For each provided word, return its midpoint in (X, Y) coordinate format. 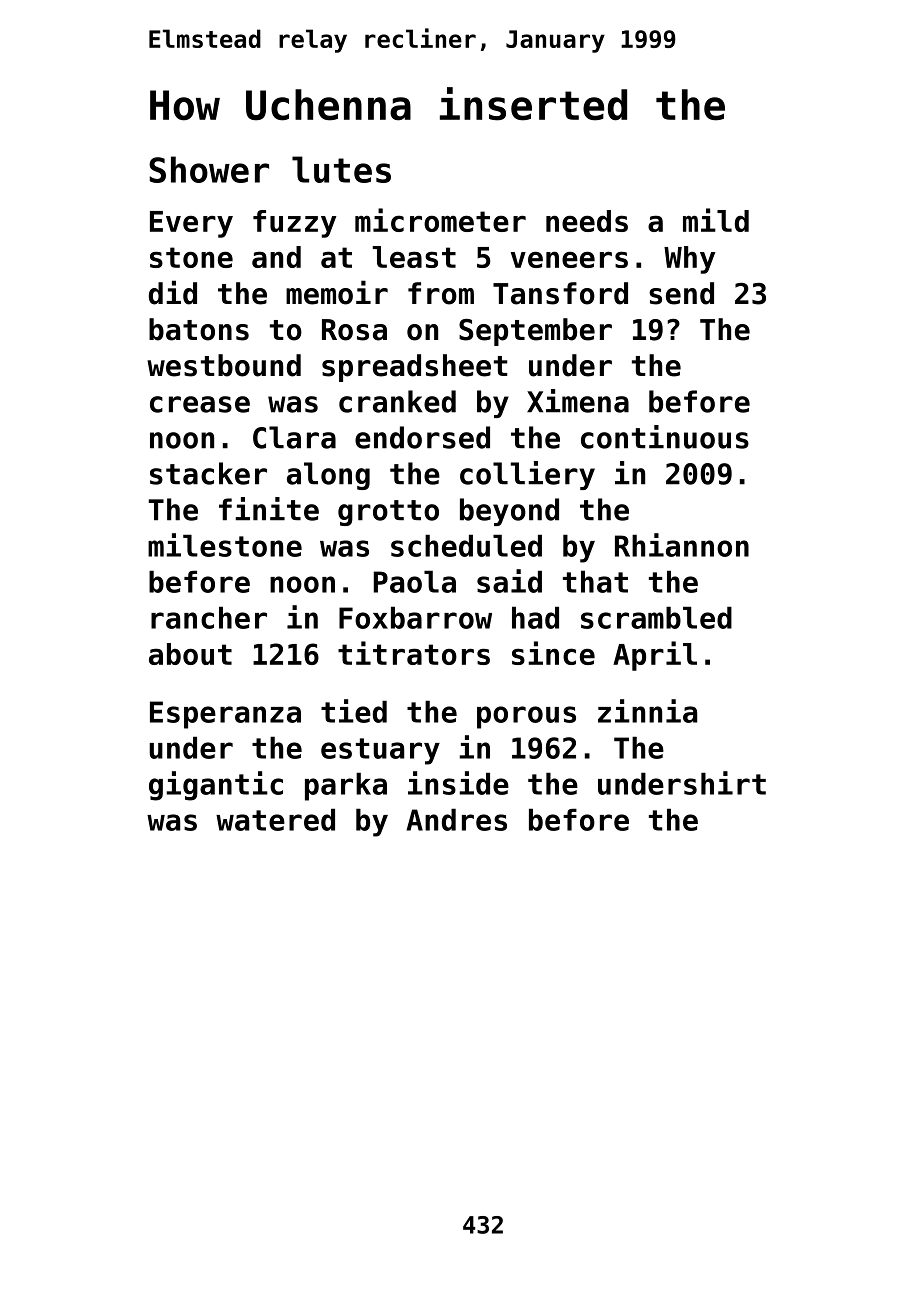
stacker (208, 473)
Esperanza (225, 715)
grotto (388, 513)
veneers (569, 259)
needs (587, 221)
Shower (209, 169)
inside (458, 783)
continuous (665, 437)
